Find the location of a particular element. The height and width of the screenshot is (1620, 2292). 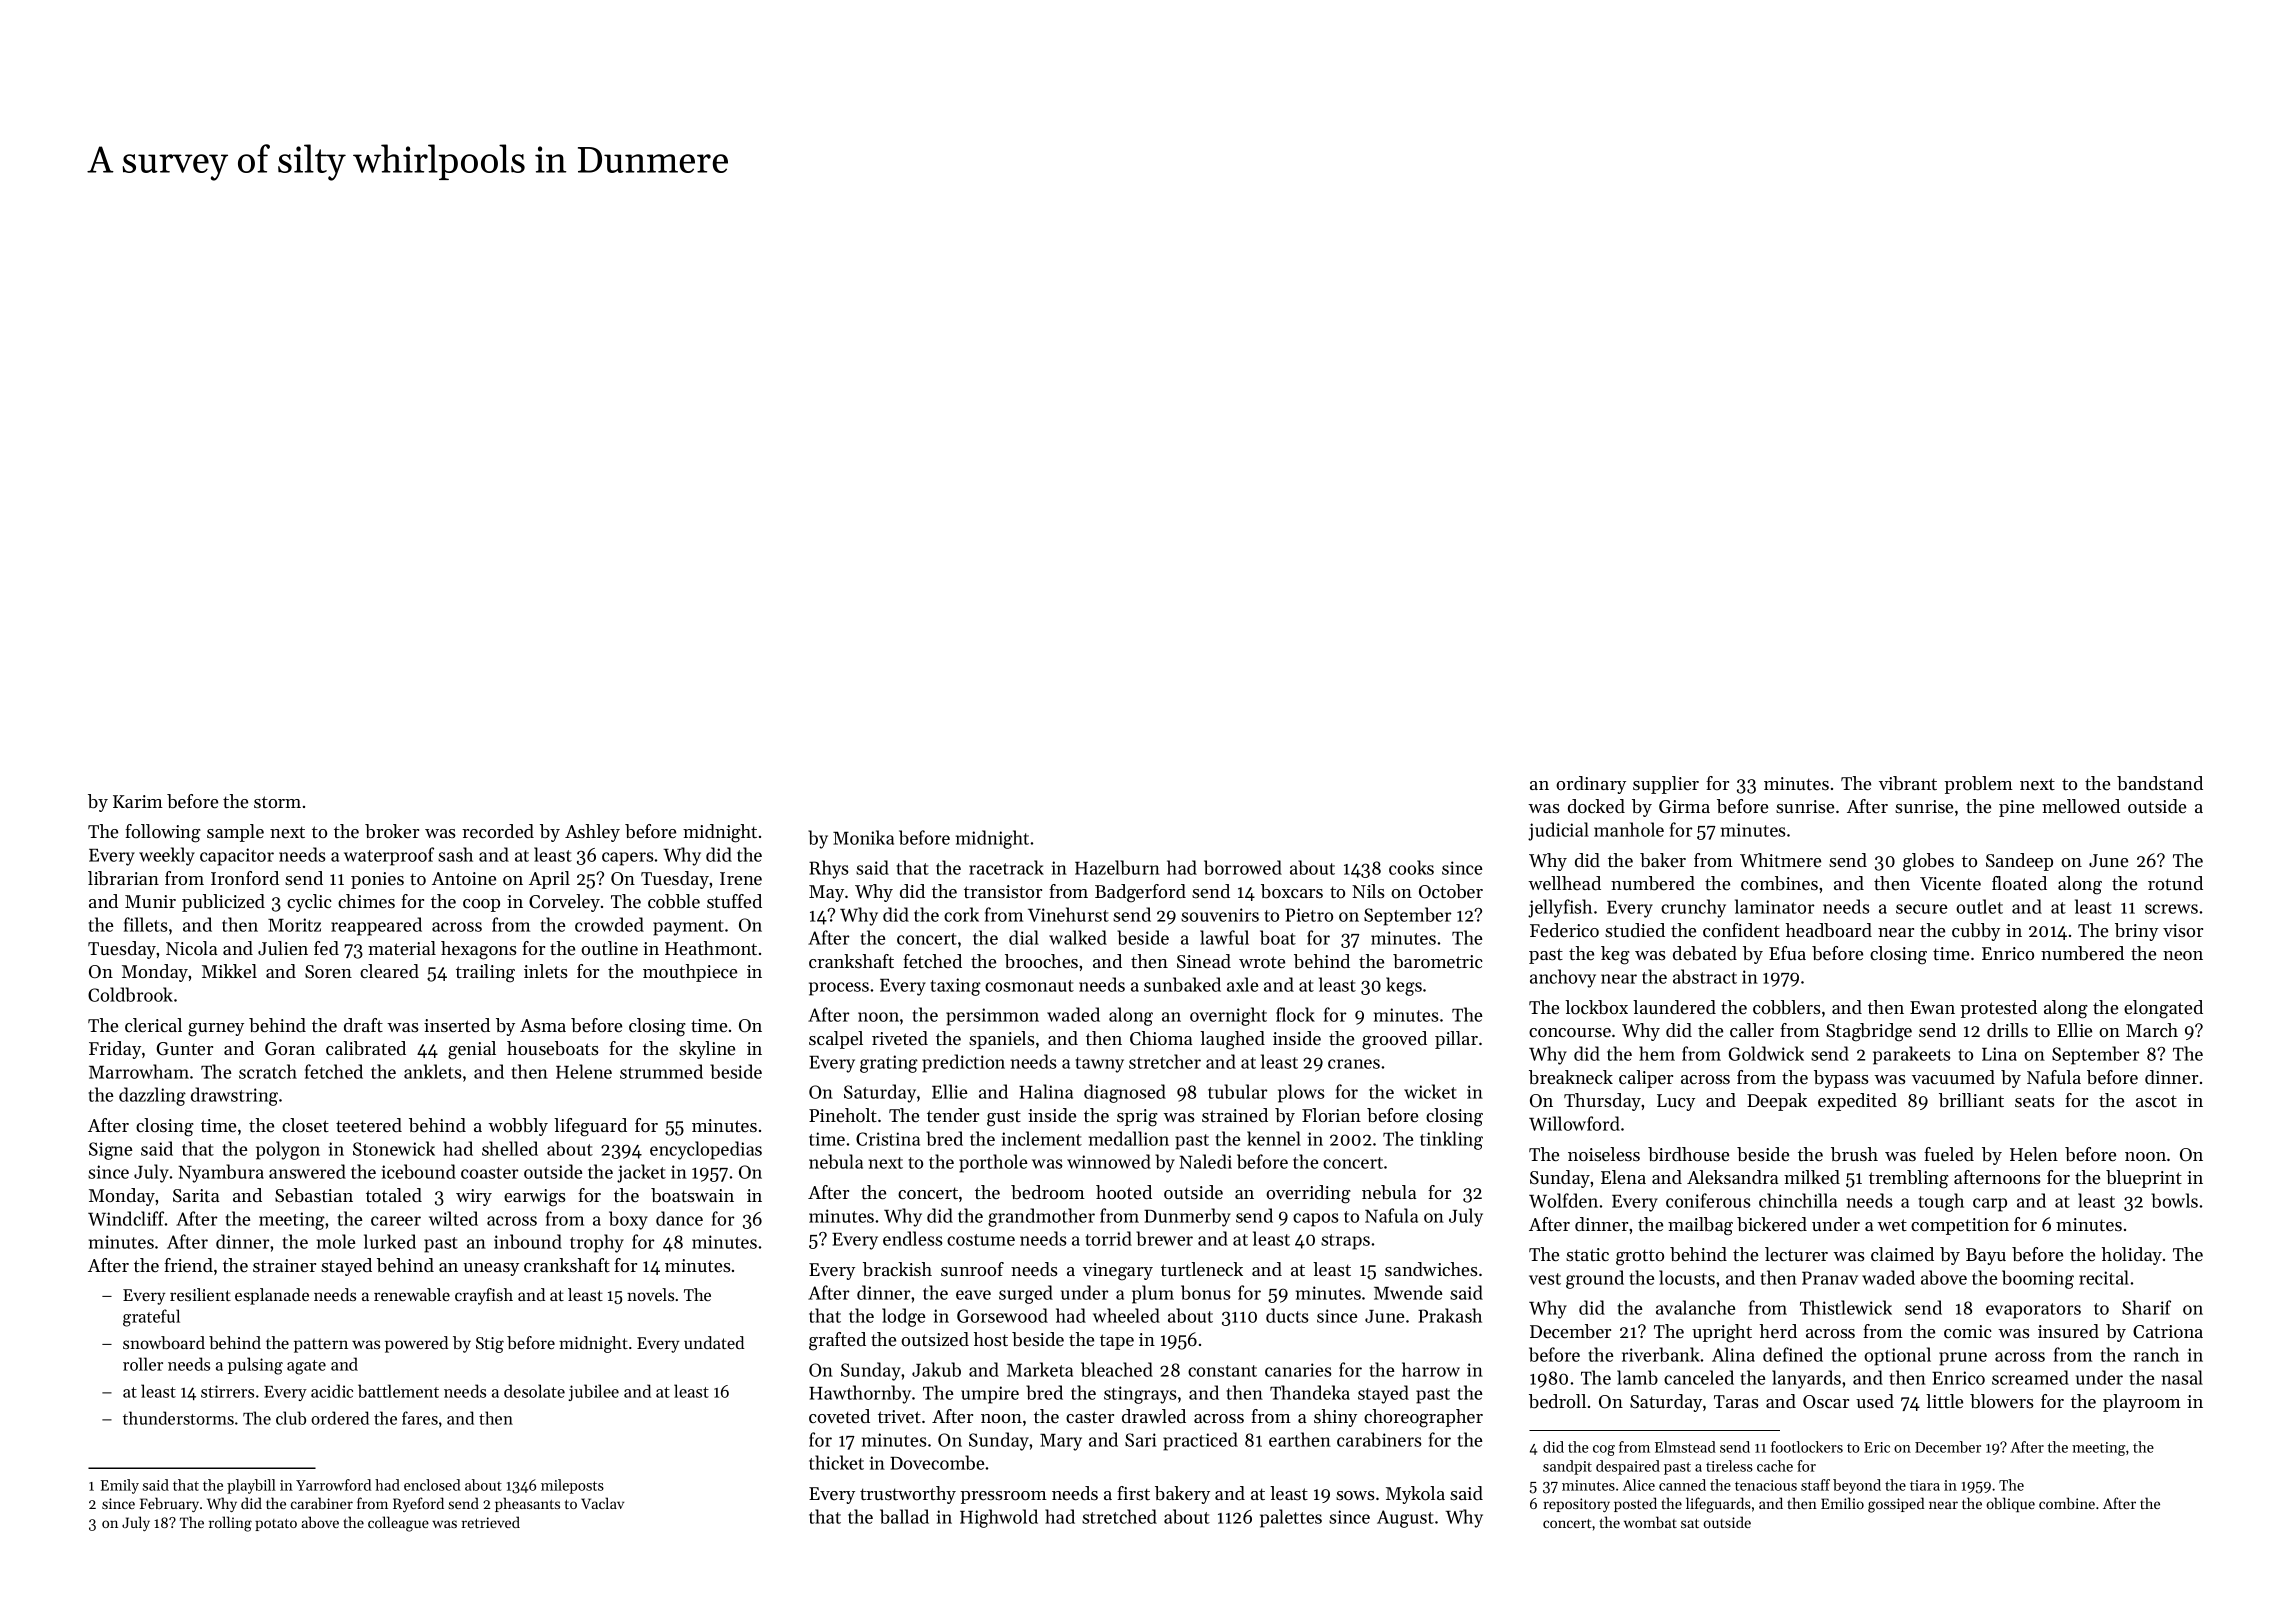

vibrant is located at coordinates (1908, 783).
